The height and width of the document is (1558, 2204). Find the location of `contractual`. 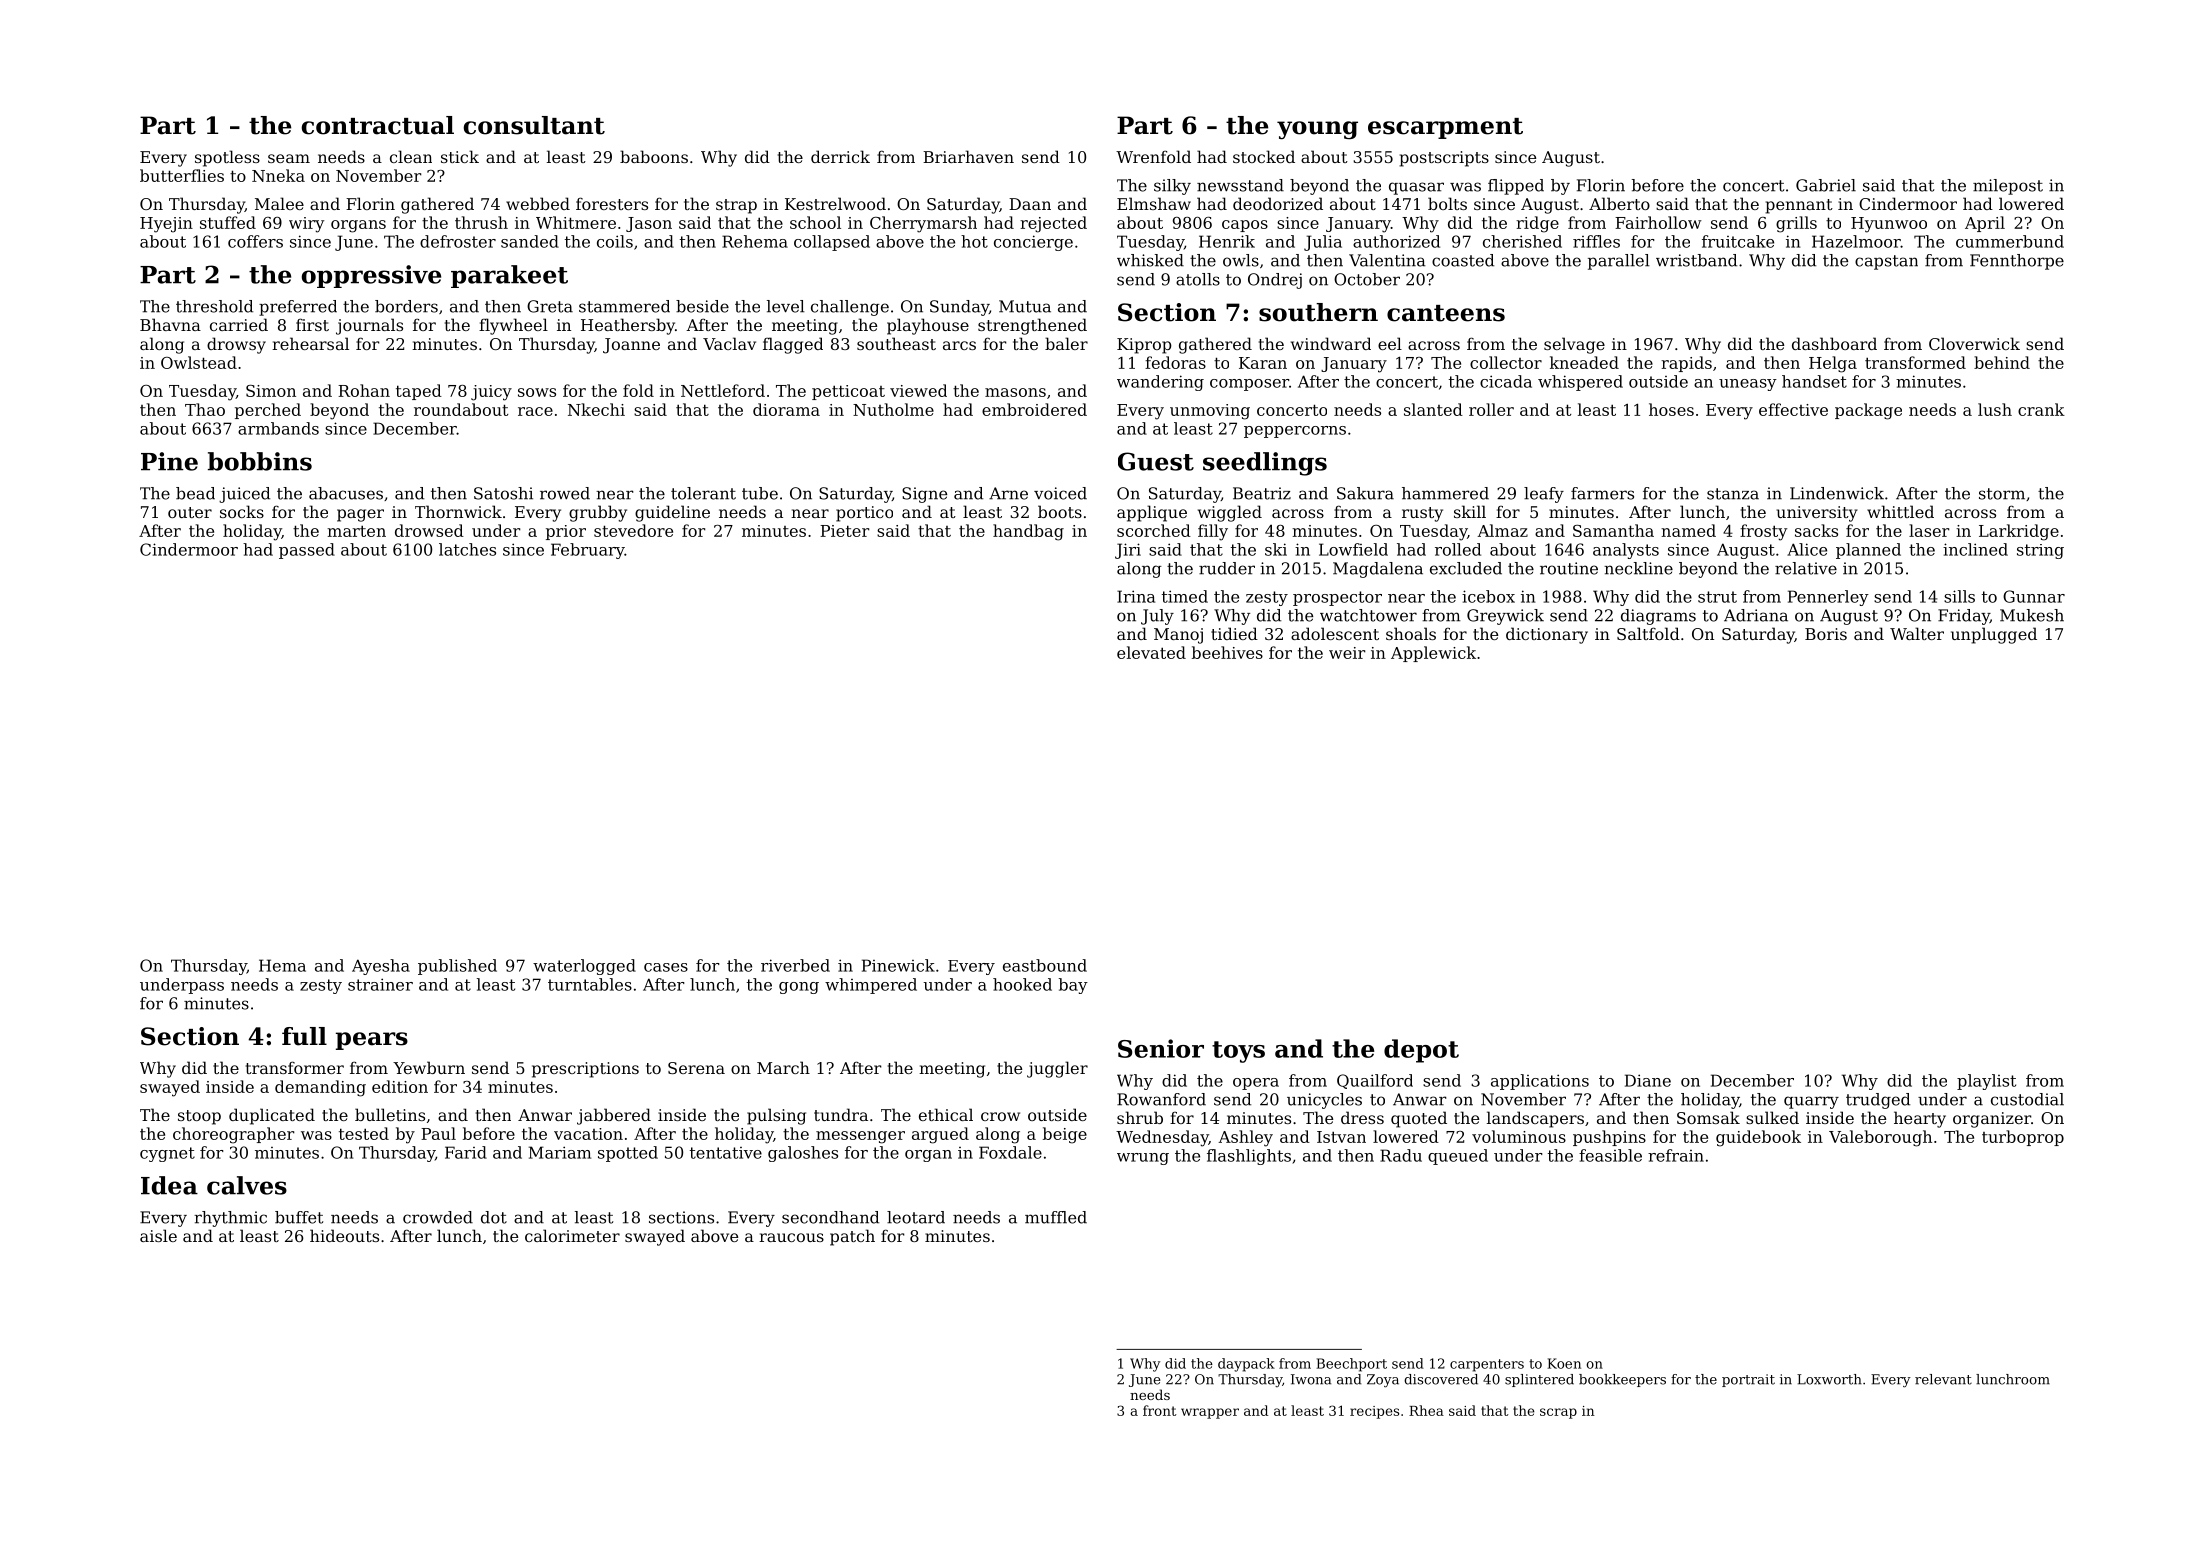

contractual is located at coordinates (378, 125).
